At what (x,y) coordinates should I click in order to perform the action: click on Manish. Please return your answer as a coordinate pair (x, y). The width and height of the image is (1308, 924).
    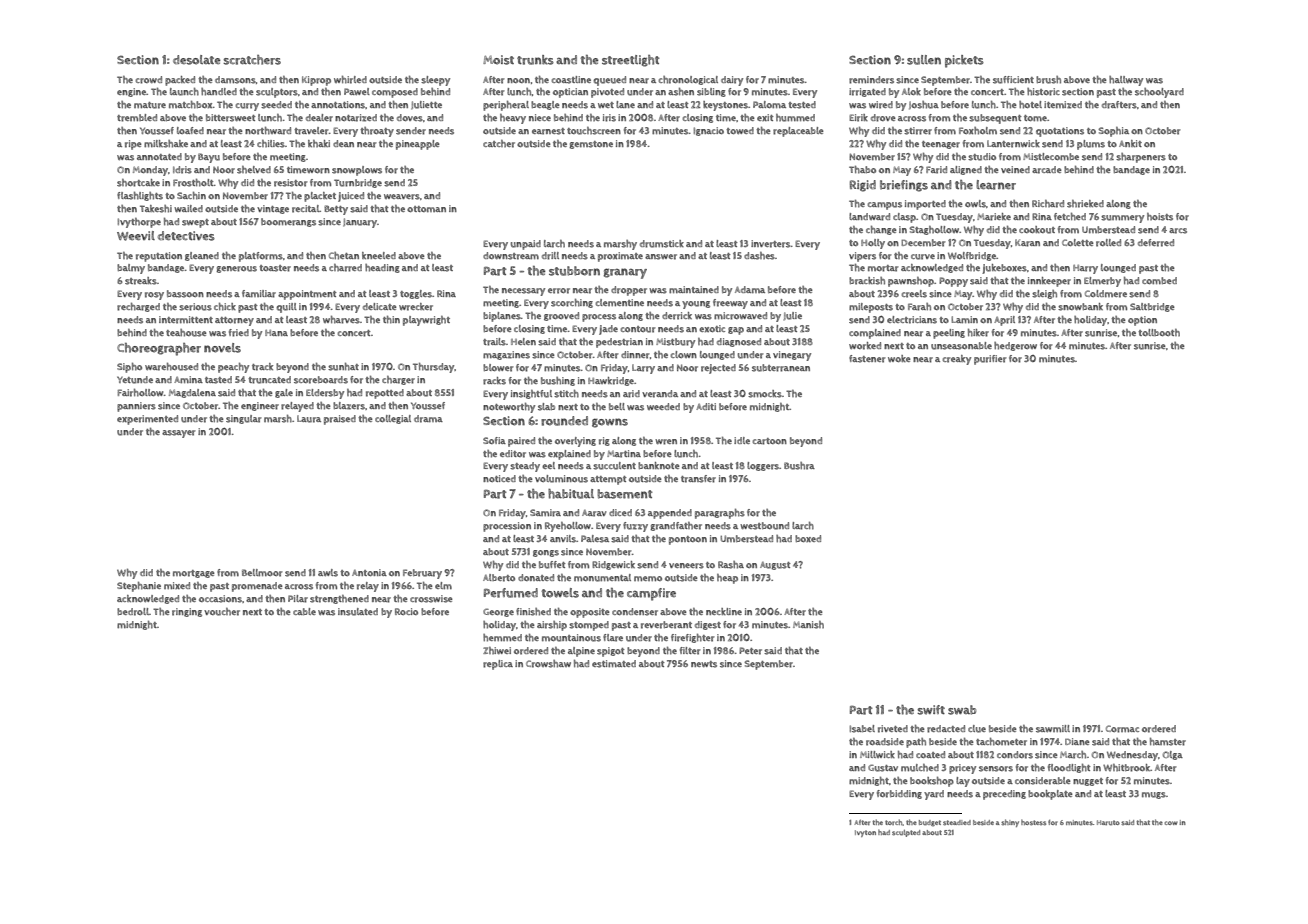
    Looking at the image, I should click on (808, 625).
